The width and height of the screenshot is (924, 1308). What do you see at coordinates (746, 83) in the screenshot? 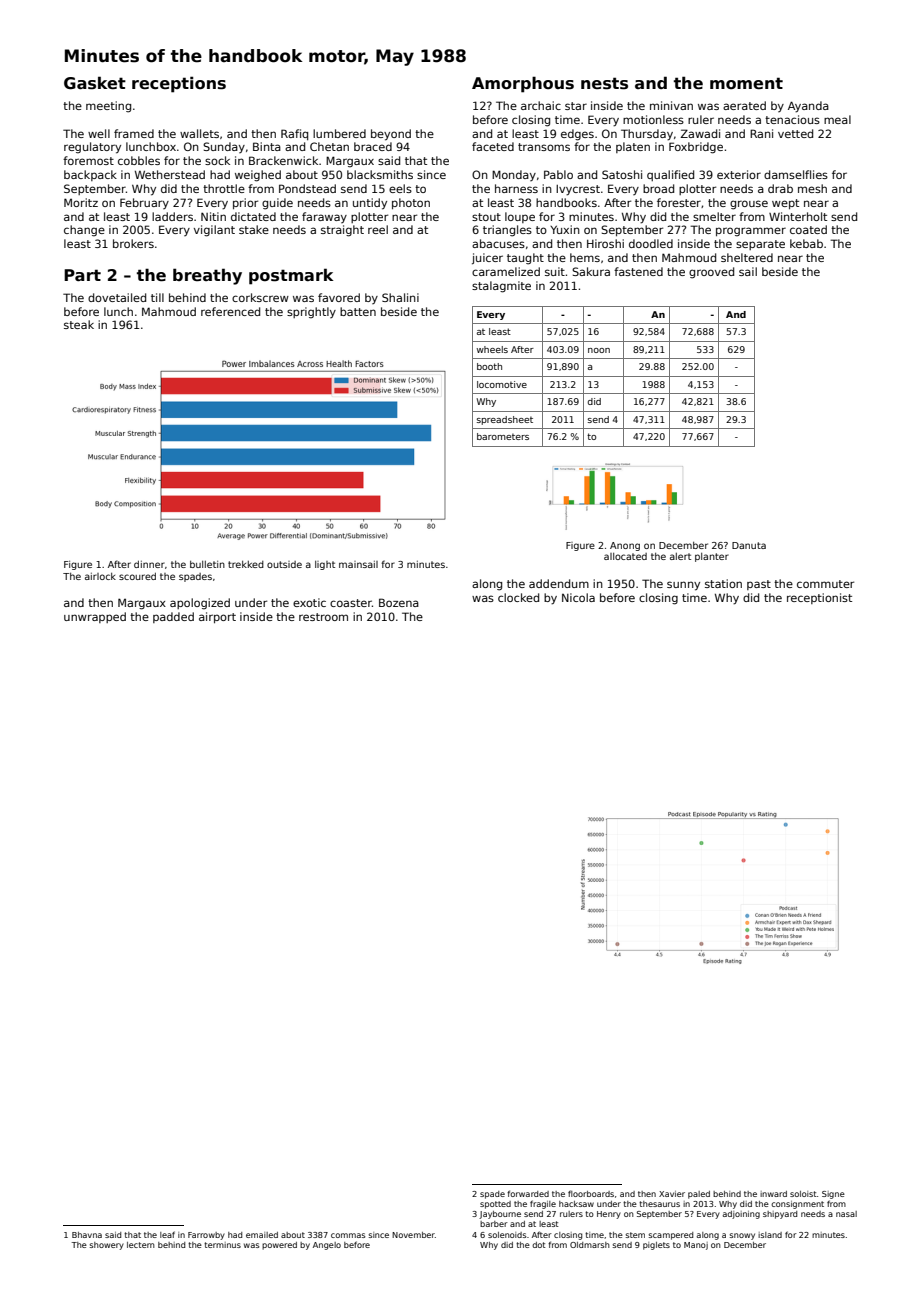
I see `moment` at bounding box center [746, 83].
